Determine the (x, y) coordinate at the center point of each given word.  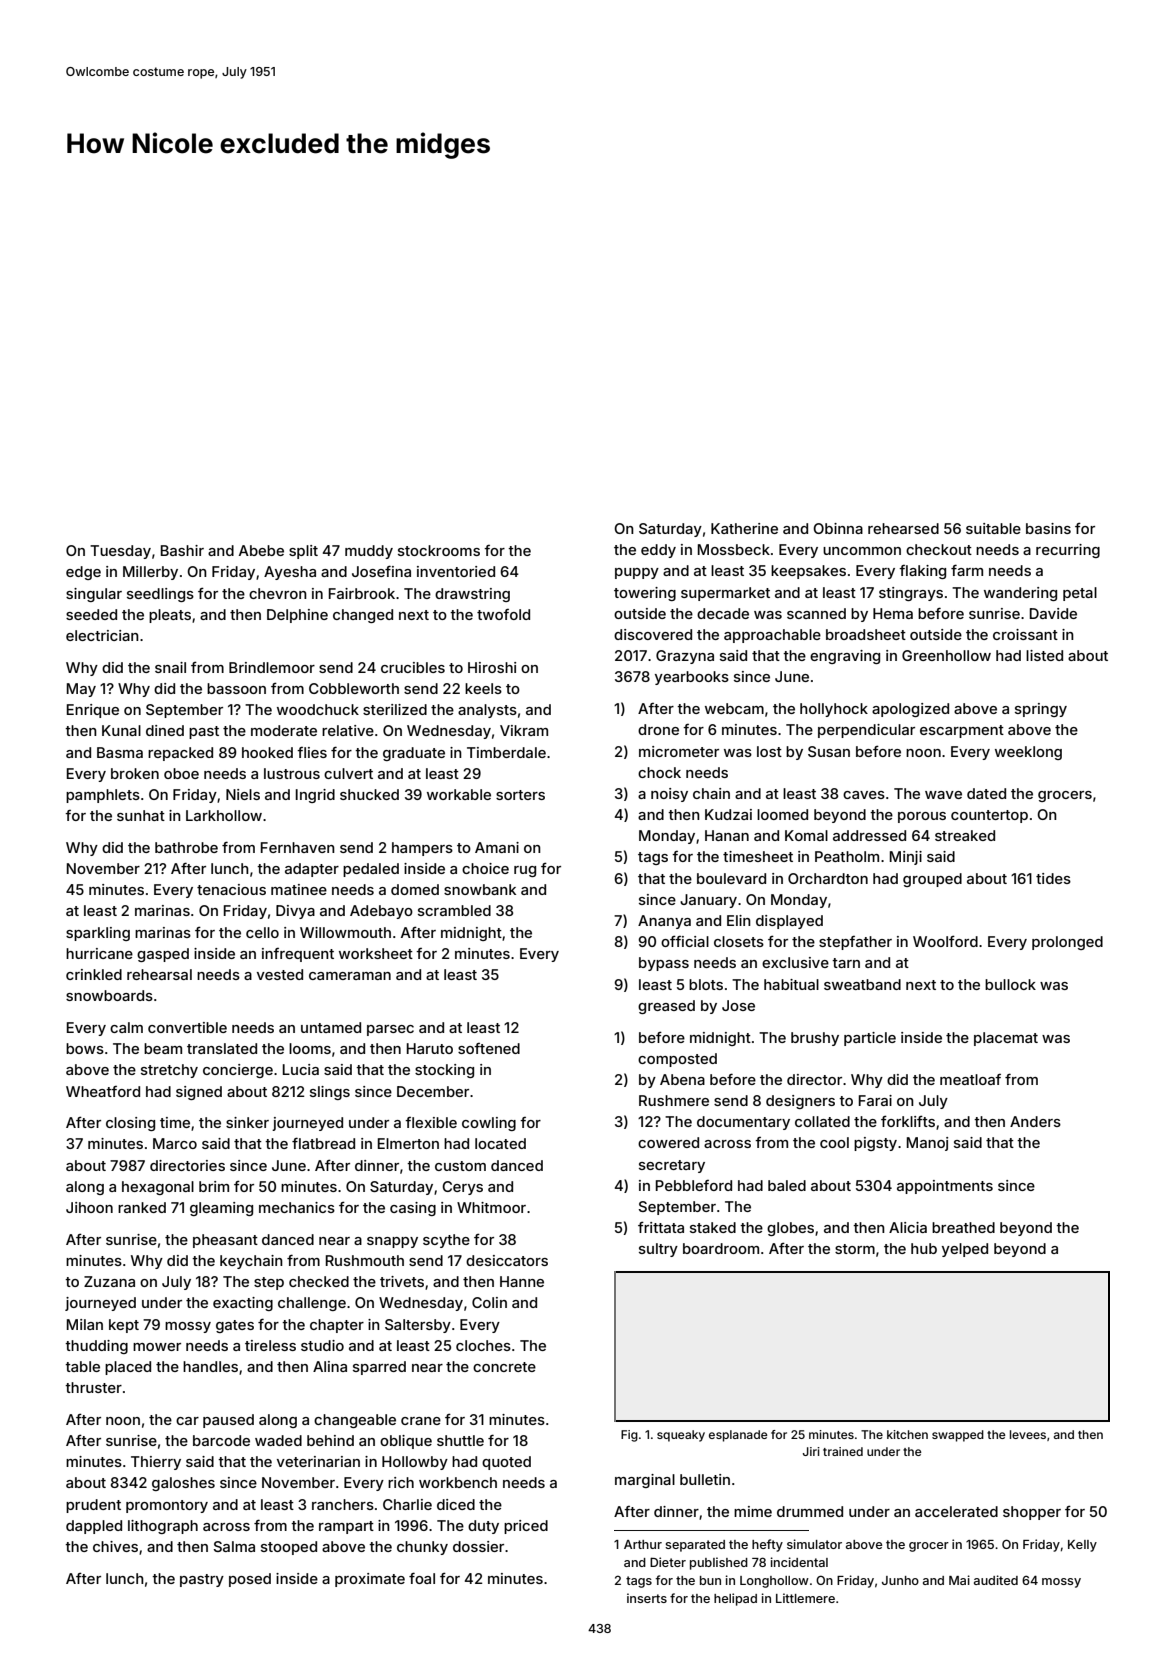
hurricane (99, 953)
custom (460, 1166)
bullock (1010, 984)
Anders (1035, 1121)
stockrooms (439, 550)
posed (250, 1580)
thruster (93, 1387)
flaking (922, 572)
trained (843, 1451)
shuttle (460, 1440)
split (303, 552)
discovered (653, 634)
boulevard (731, 878)
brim (214, 1186)
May (81, 690)
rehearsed (903, 528)
